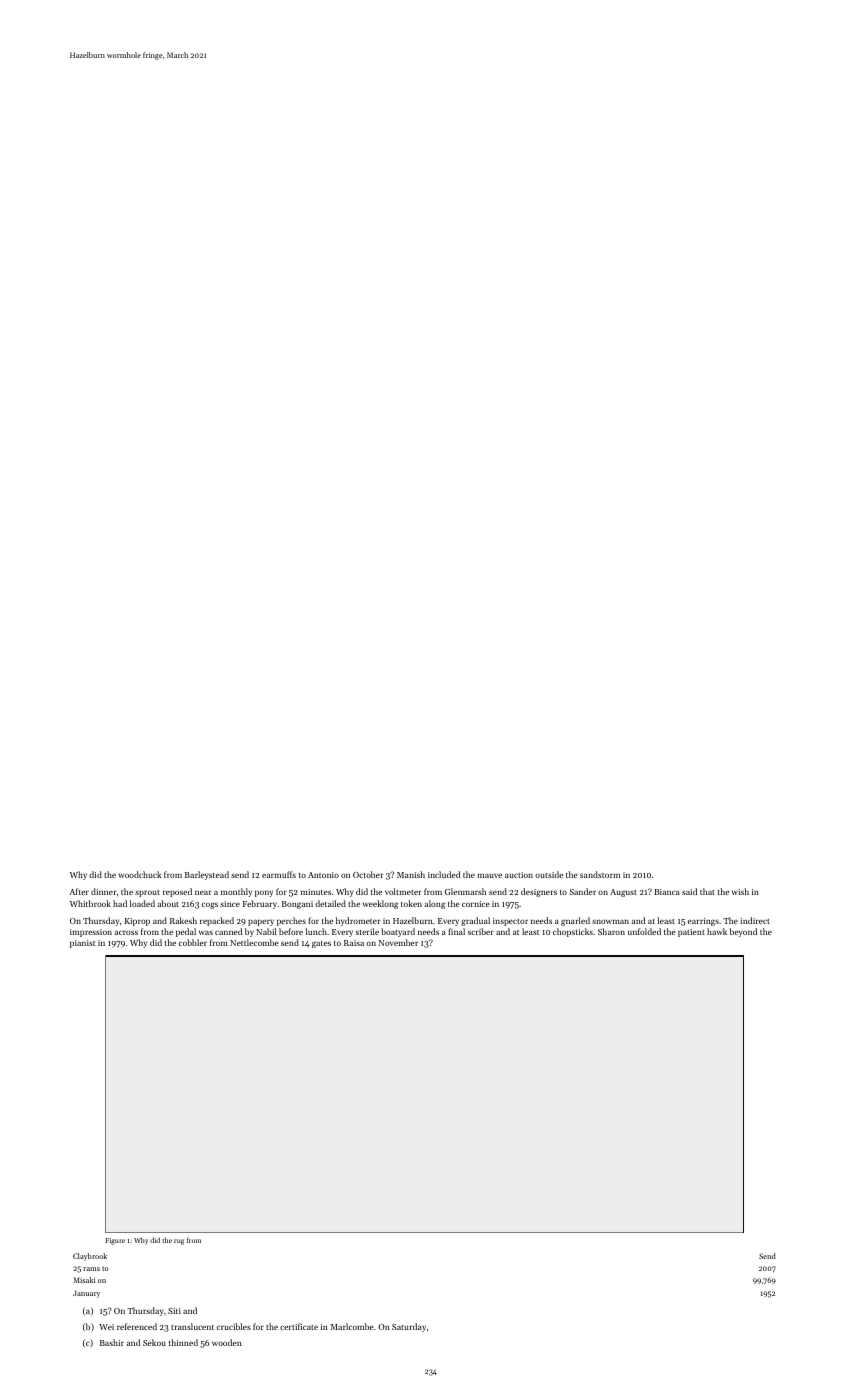 The image size is (849, 1400). Describe the element at coordinates (279, 874) in the document. I see `earmuffs` at that location.
